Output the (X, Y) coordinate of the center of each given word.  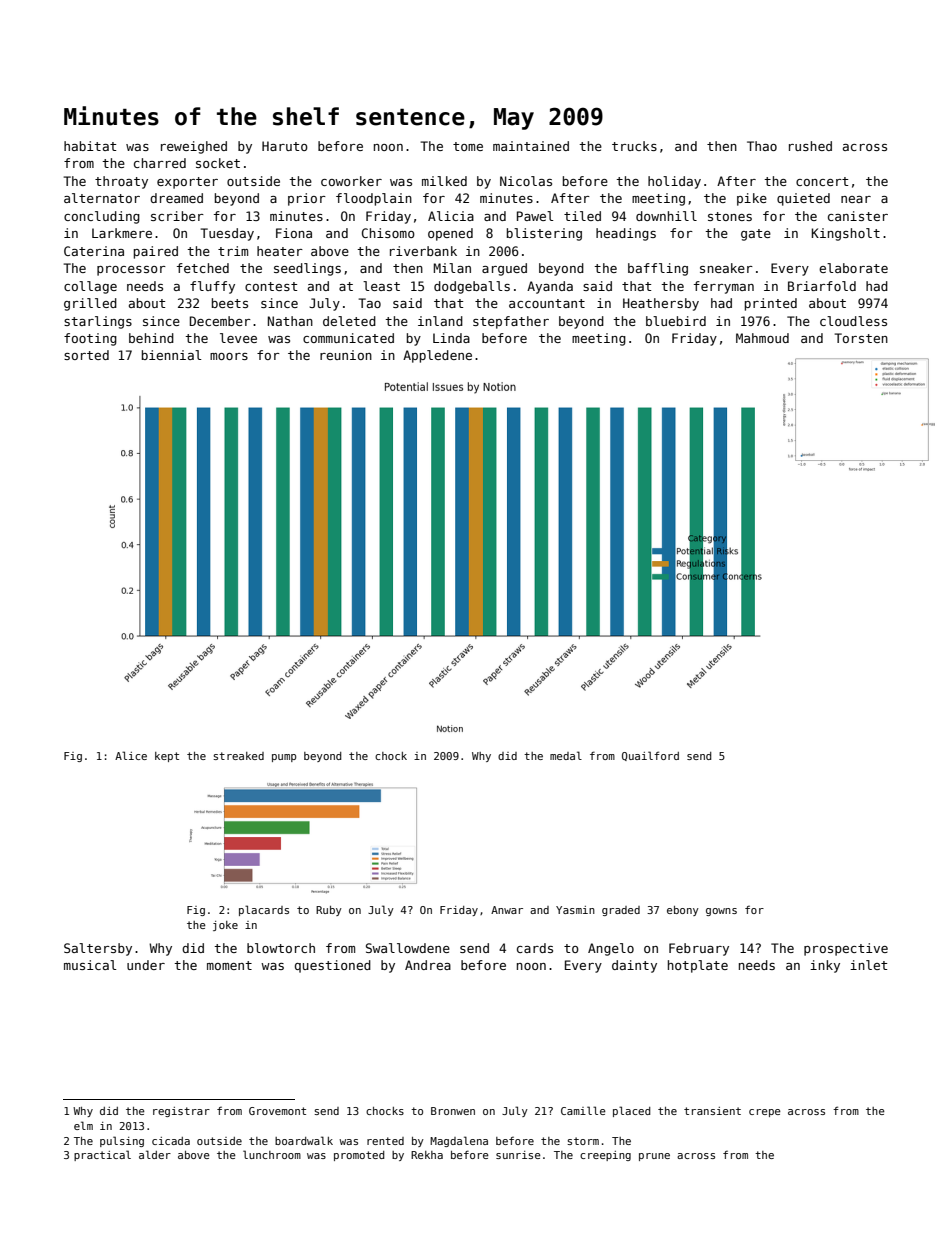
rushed (810, 146)
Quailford (650, 756)
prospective (846, 949)
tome (468, 146)
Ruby (329, 911)
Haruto (285, 146)
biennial (172, 355)
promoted (359, 1156)
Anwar (507, 910)
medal (566, 755)
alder (155, 1154)
